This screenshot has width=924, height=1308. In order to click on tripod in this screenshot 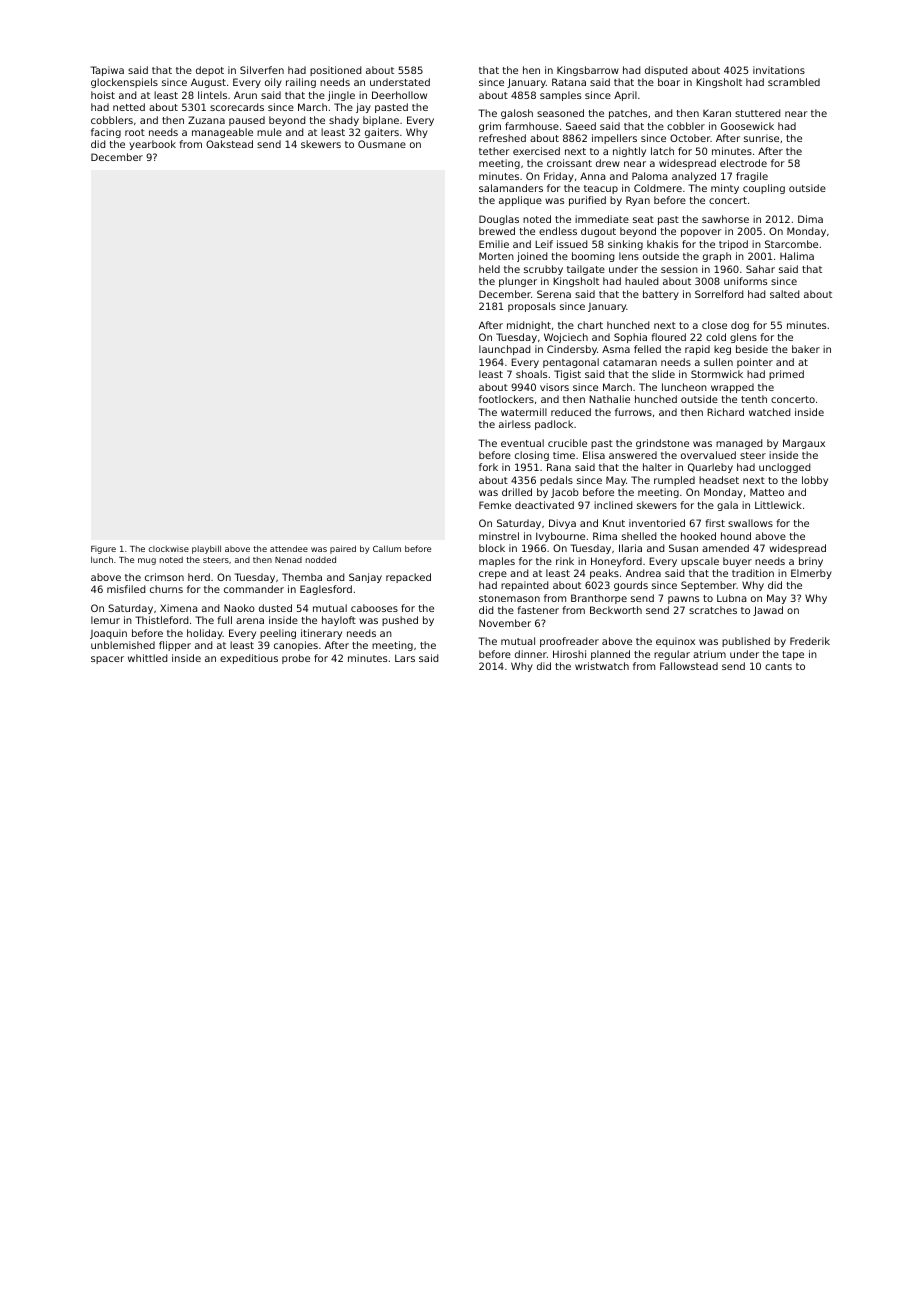, I will do `click(733, 245)`.
